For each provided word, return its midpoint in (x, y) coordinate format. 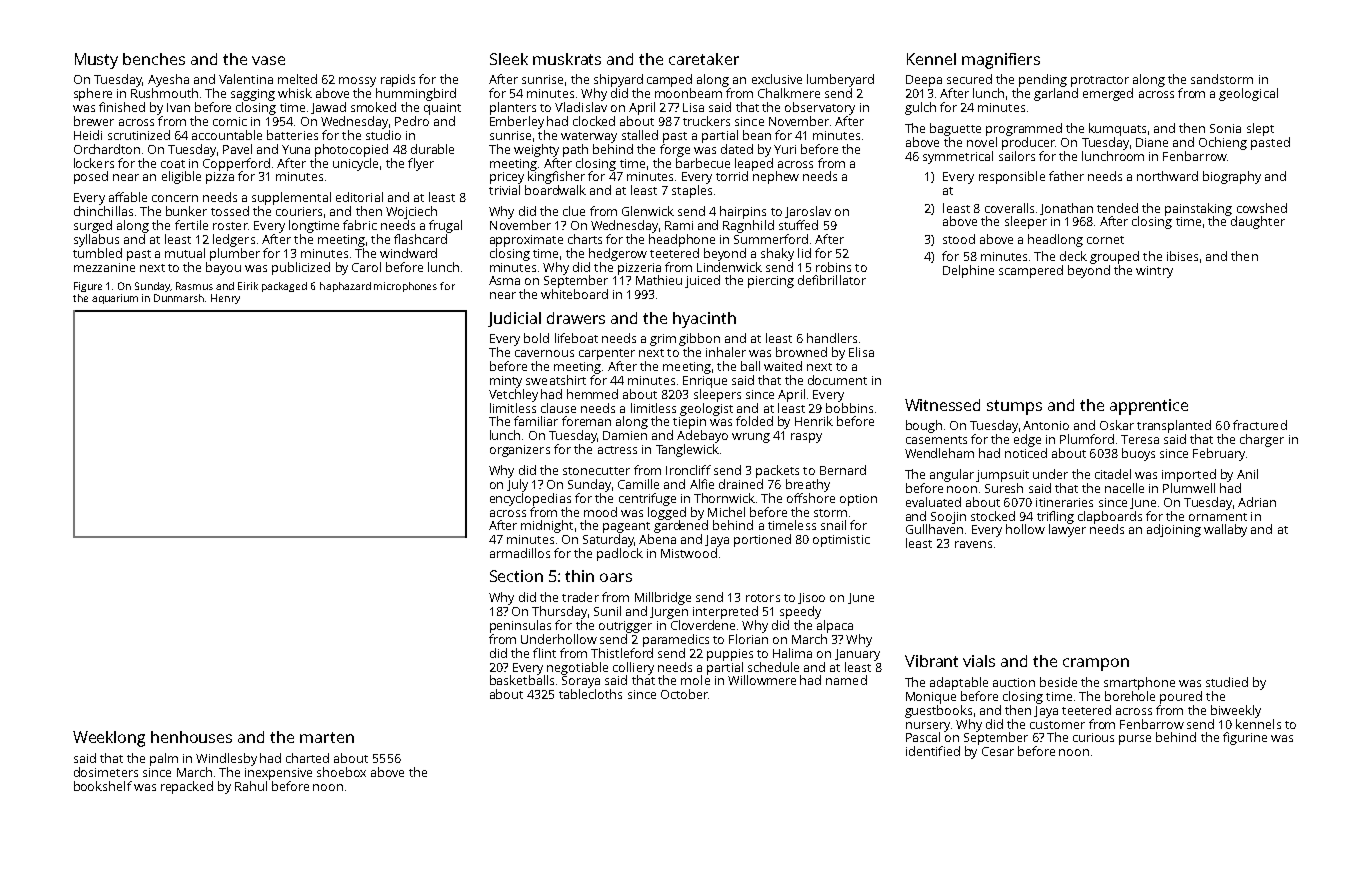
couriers (299, 211)
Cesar (998, 751)
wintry (1154, 272)
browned (801, 352)
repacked (187, 787)
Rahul (251, 786)
